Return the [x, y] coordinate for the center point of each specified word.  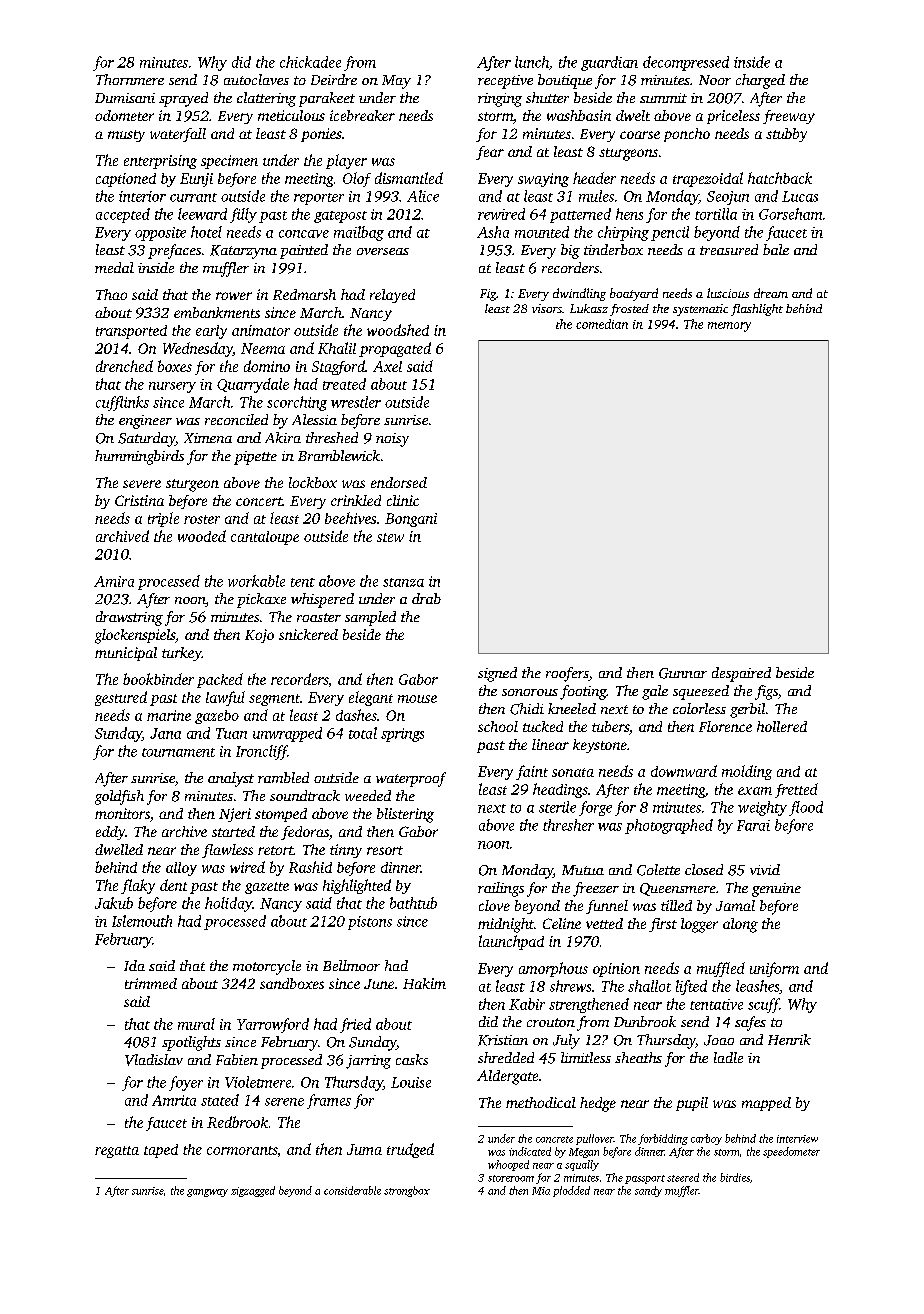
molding [747, 772]
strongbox [407, 1191]
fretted [796, 790]
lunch [532, 62]
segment [274, 700]
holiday [228, 904]
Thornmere [130, 79]
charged [760, 81]
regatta [117, 1152]
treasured [729, 249]
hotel [206, 232]
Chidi [527, 709]
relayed [392, 296]
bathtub [413, 903]
